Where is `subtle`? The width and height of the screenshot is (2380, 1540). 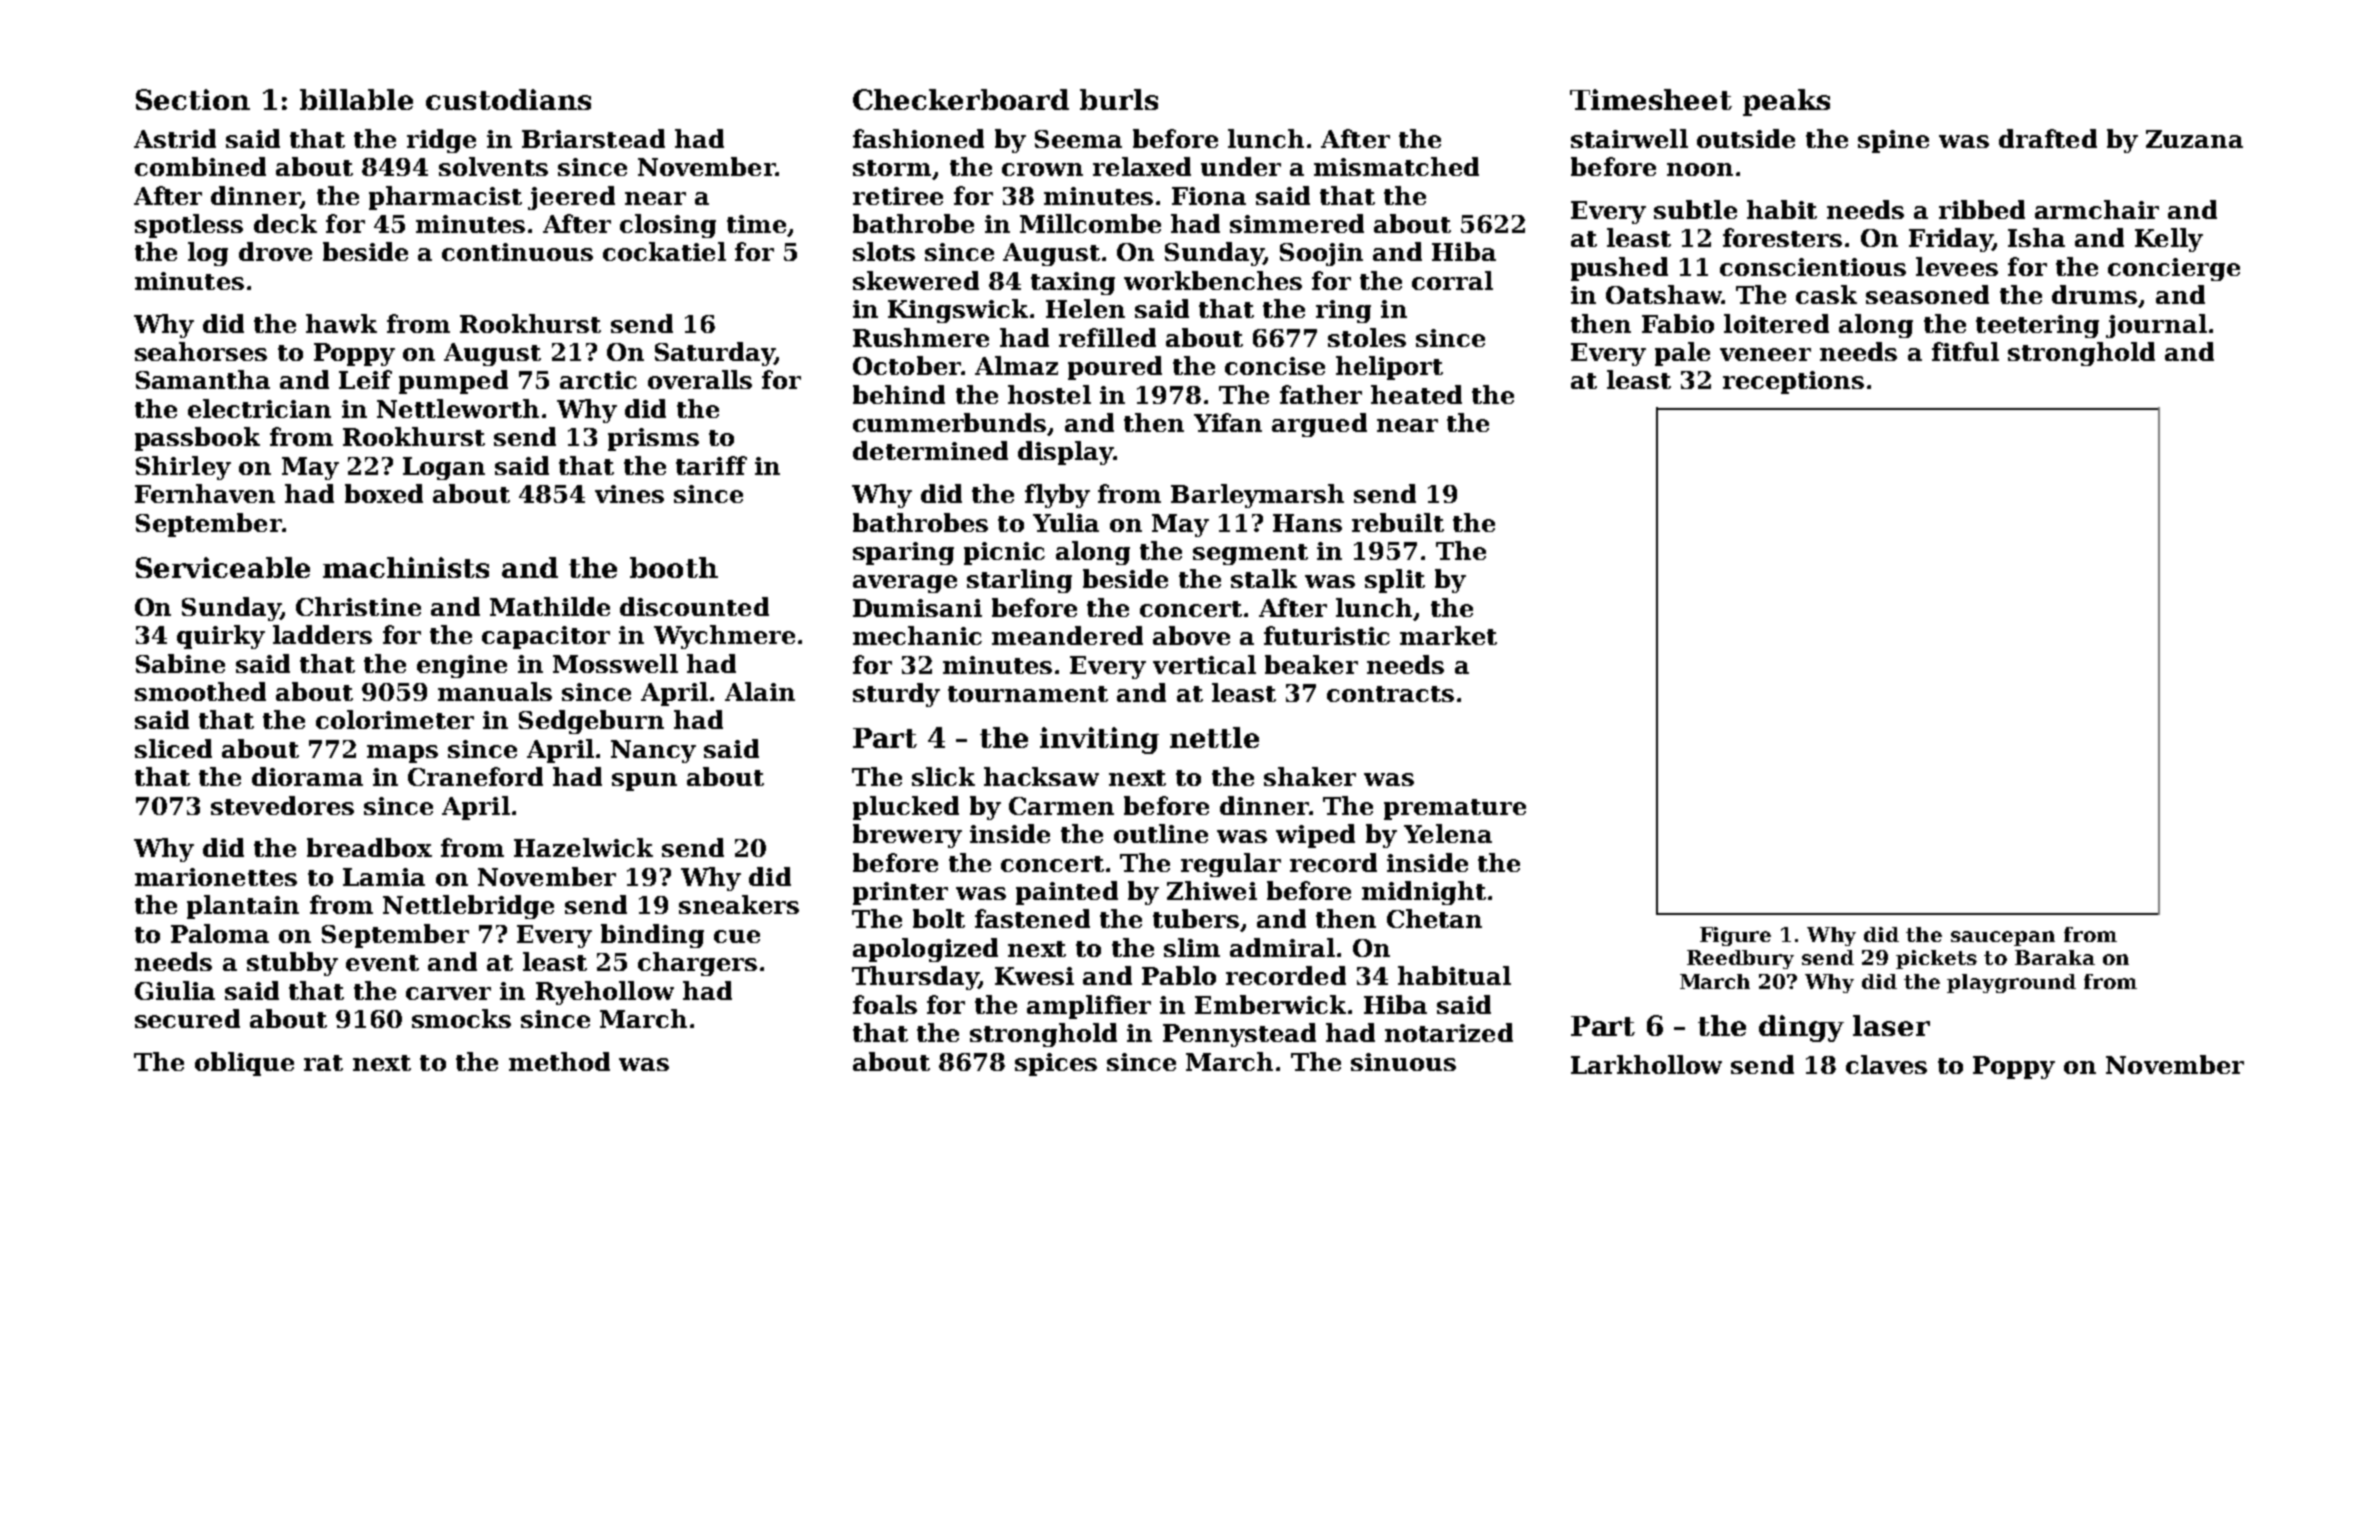
subtle is located at coordinates (1695, 209).
